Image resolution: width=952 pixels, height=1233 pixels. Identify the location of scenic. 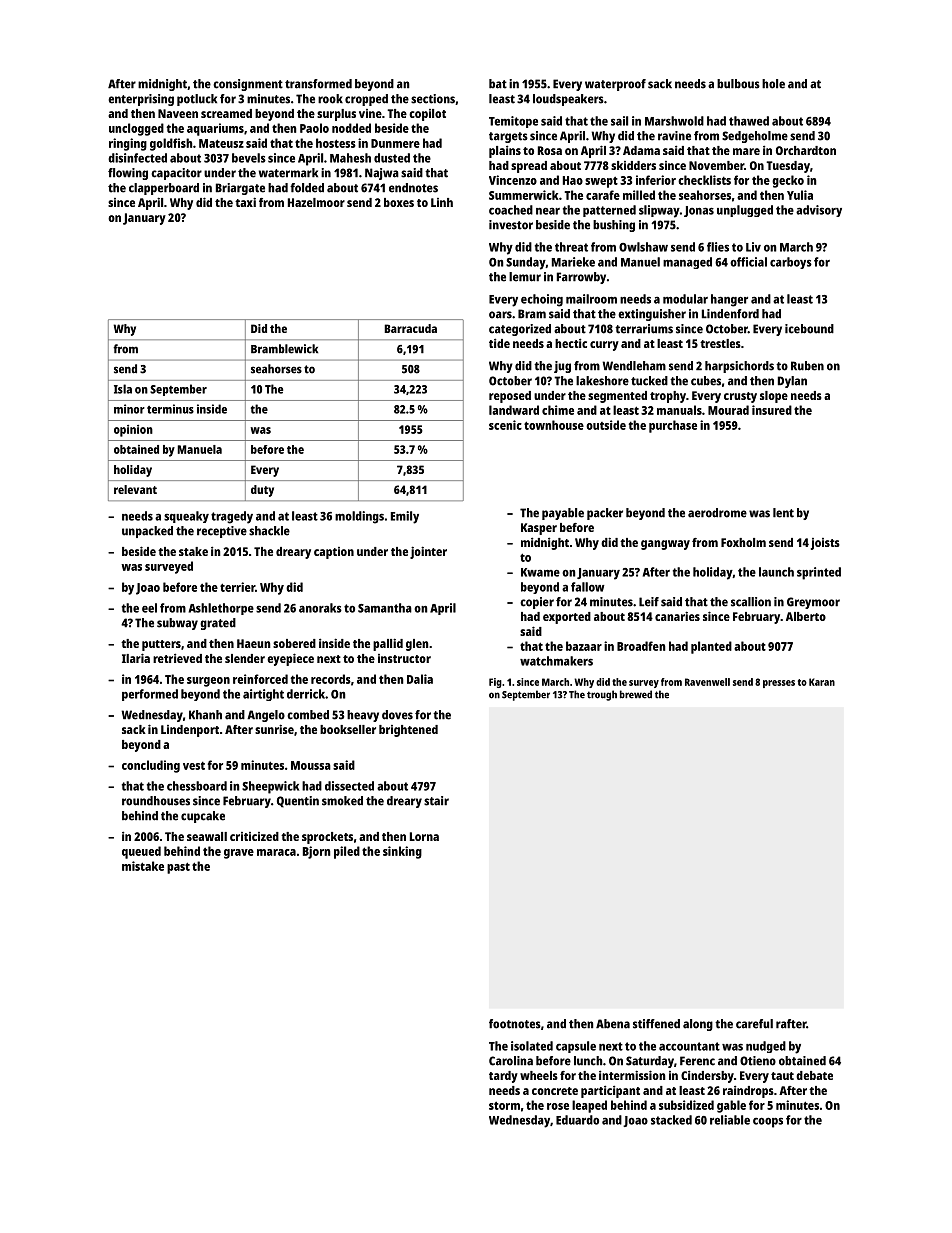
(505, 425).
